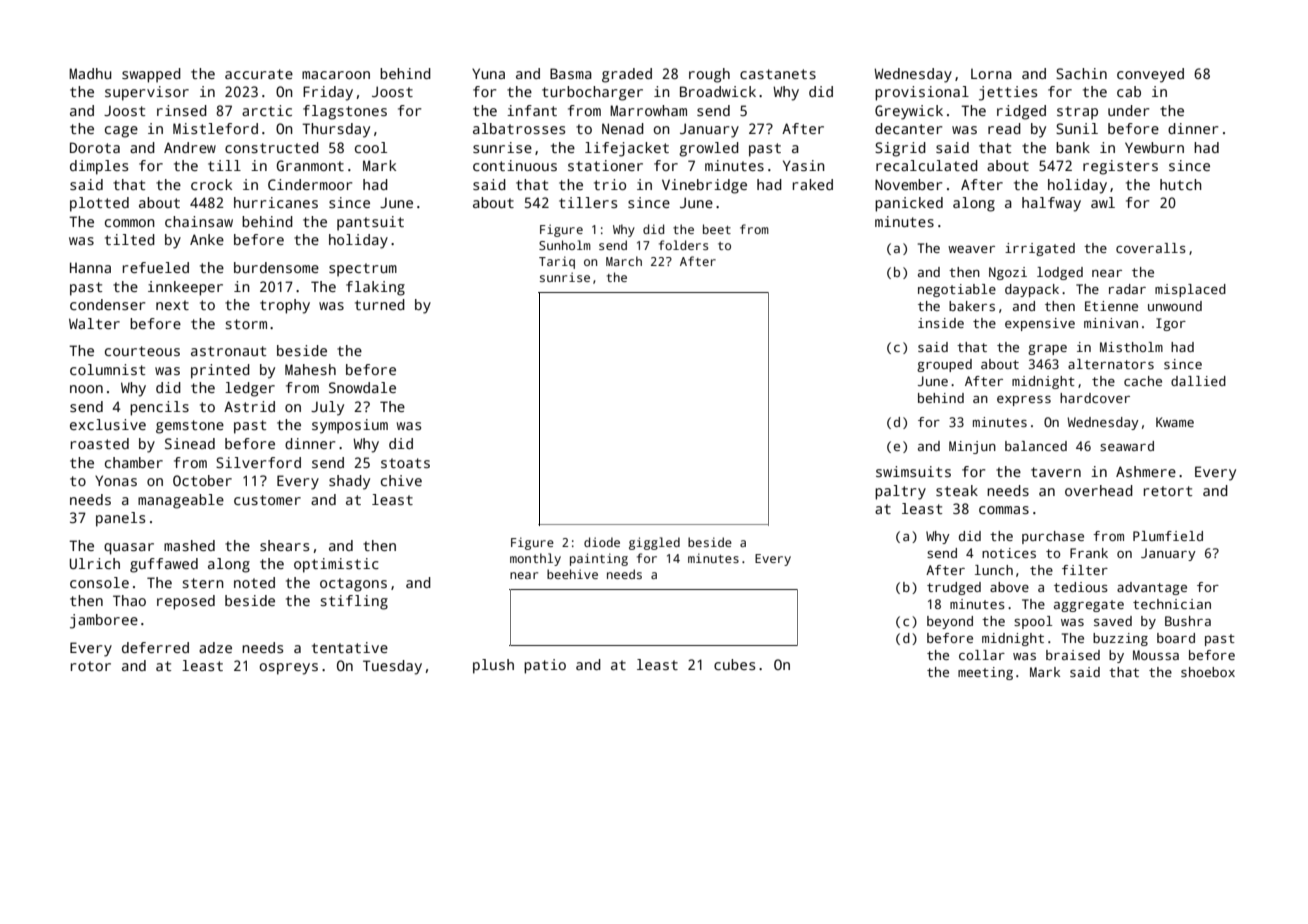  I want to click on cubes, so click(734, 664).
